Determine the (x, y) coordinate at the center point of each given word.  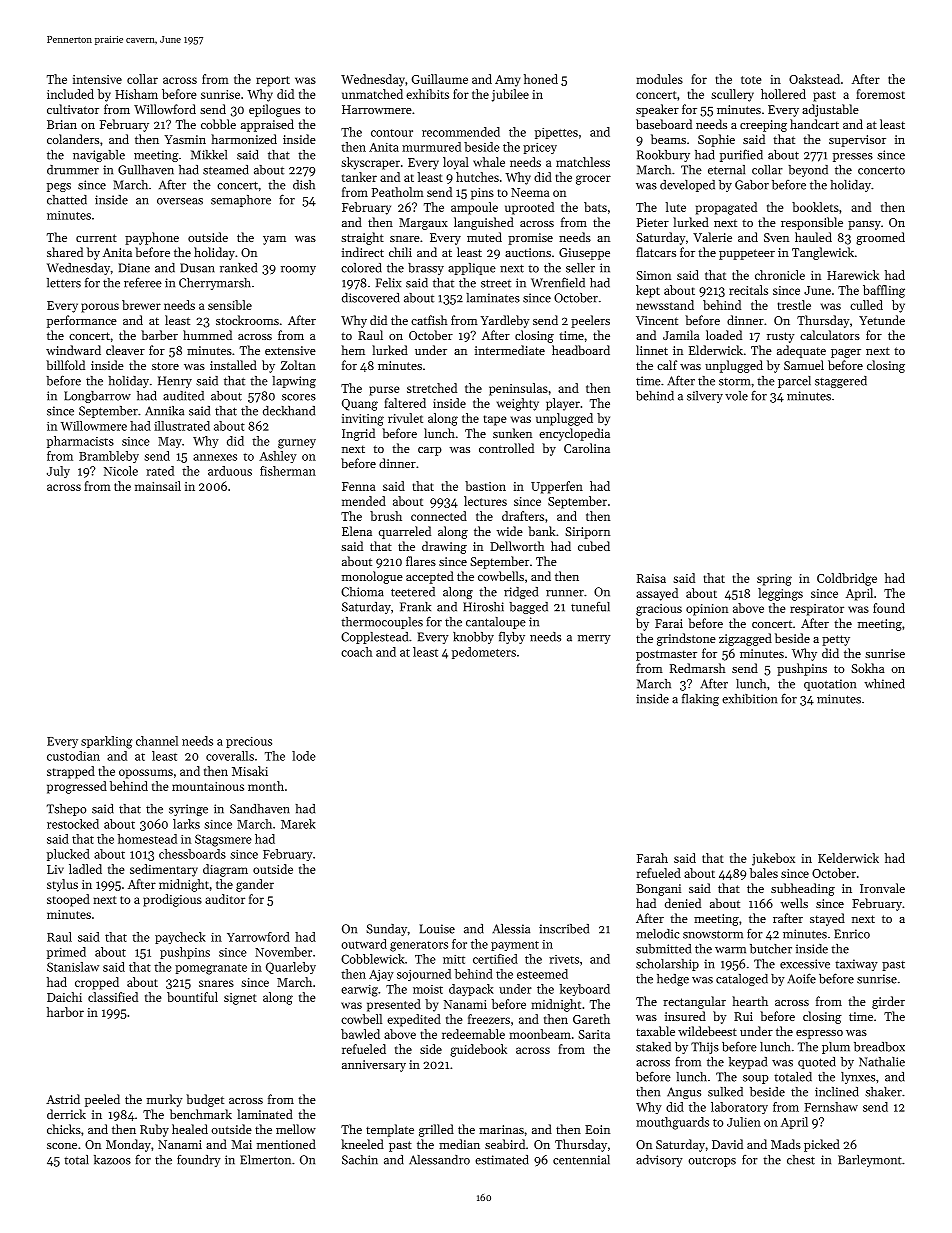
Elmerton (265, 1160)
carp (430, 451)
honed (541, 79)
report (273, 81)
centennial (581, 1160)
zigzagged (745, 639)
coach (356, 652)
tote (751, 80)
